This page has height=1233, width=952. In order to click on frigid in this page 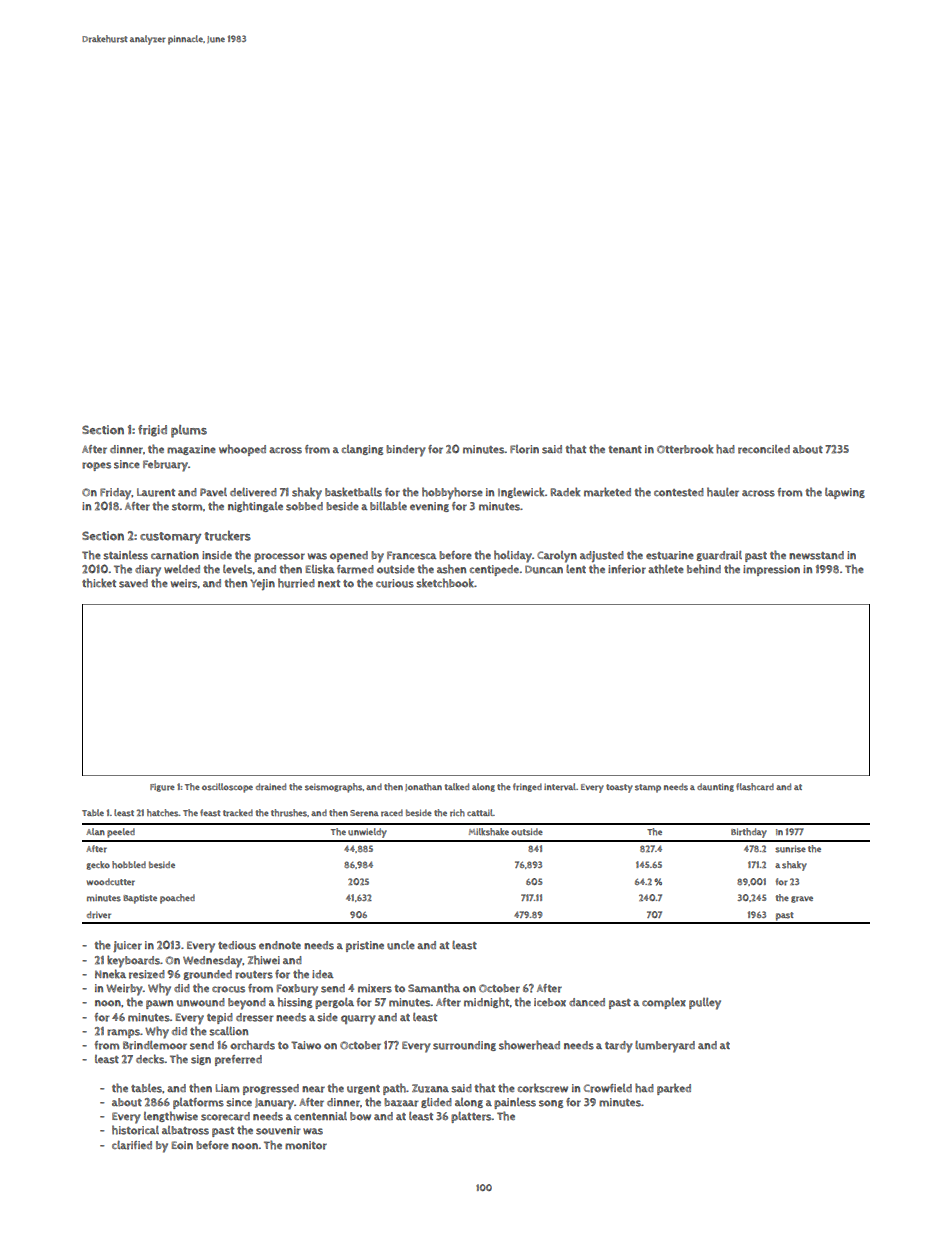, I will do `click(152, 431)`.
